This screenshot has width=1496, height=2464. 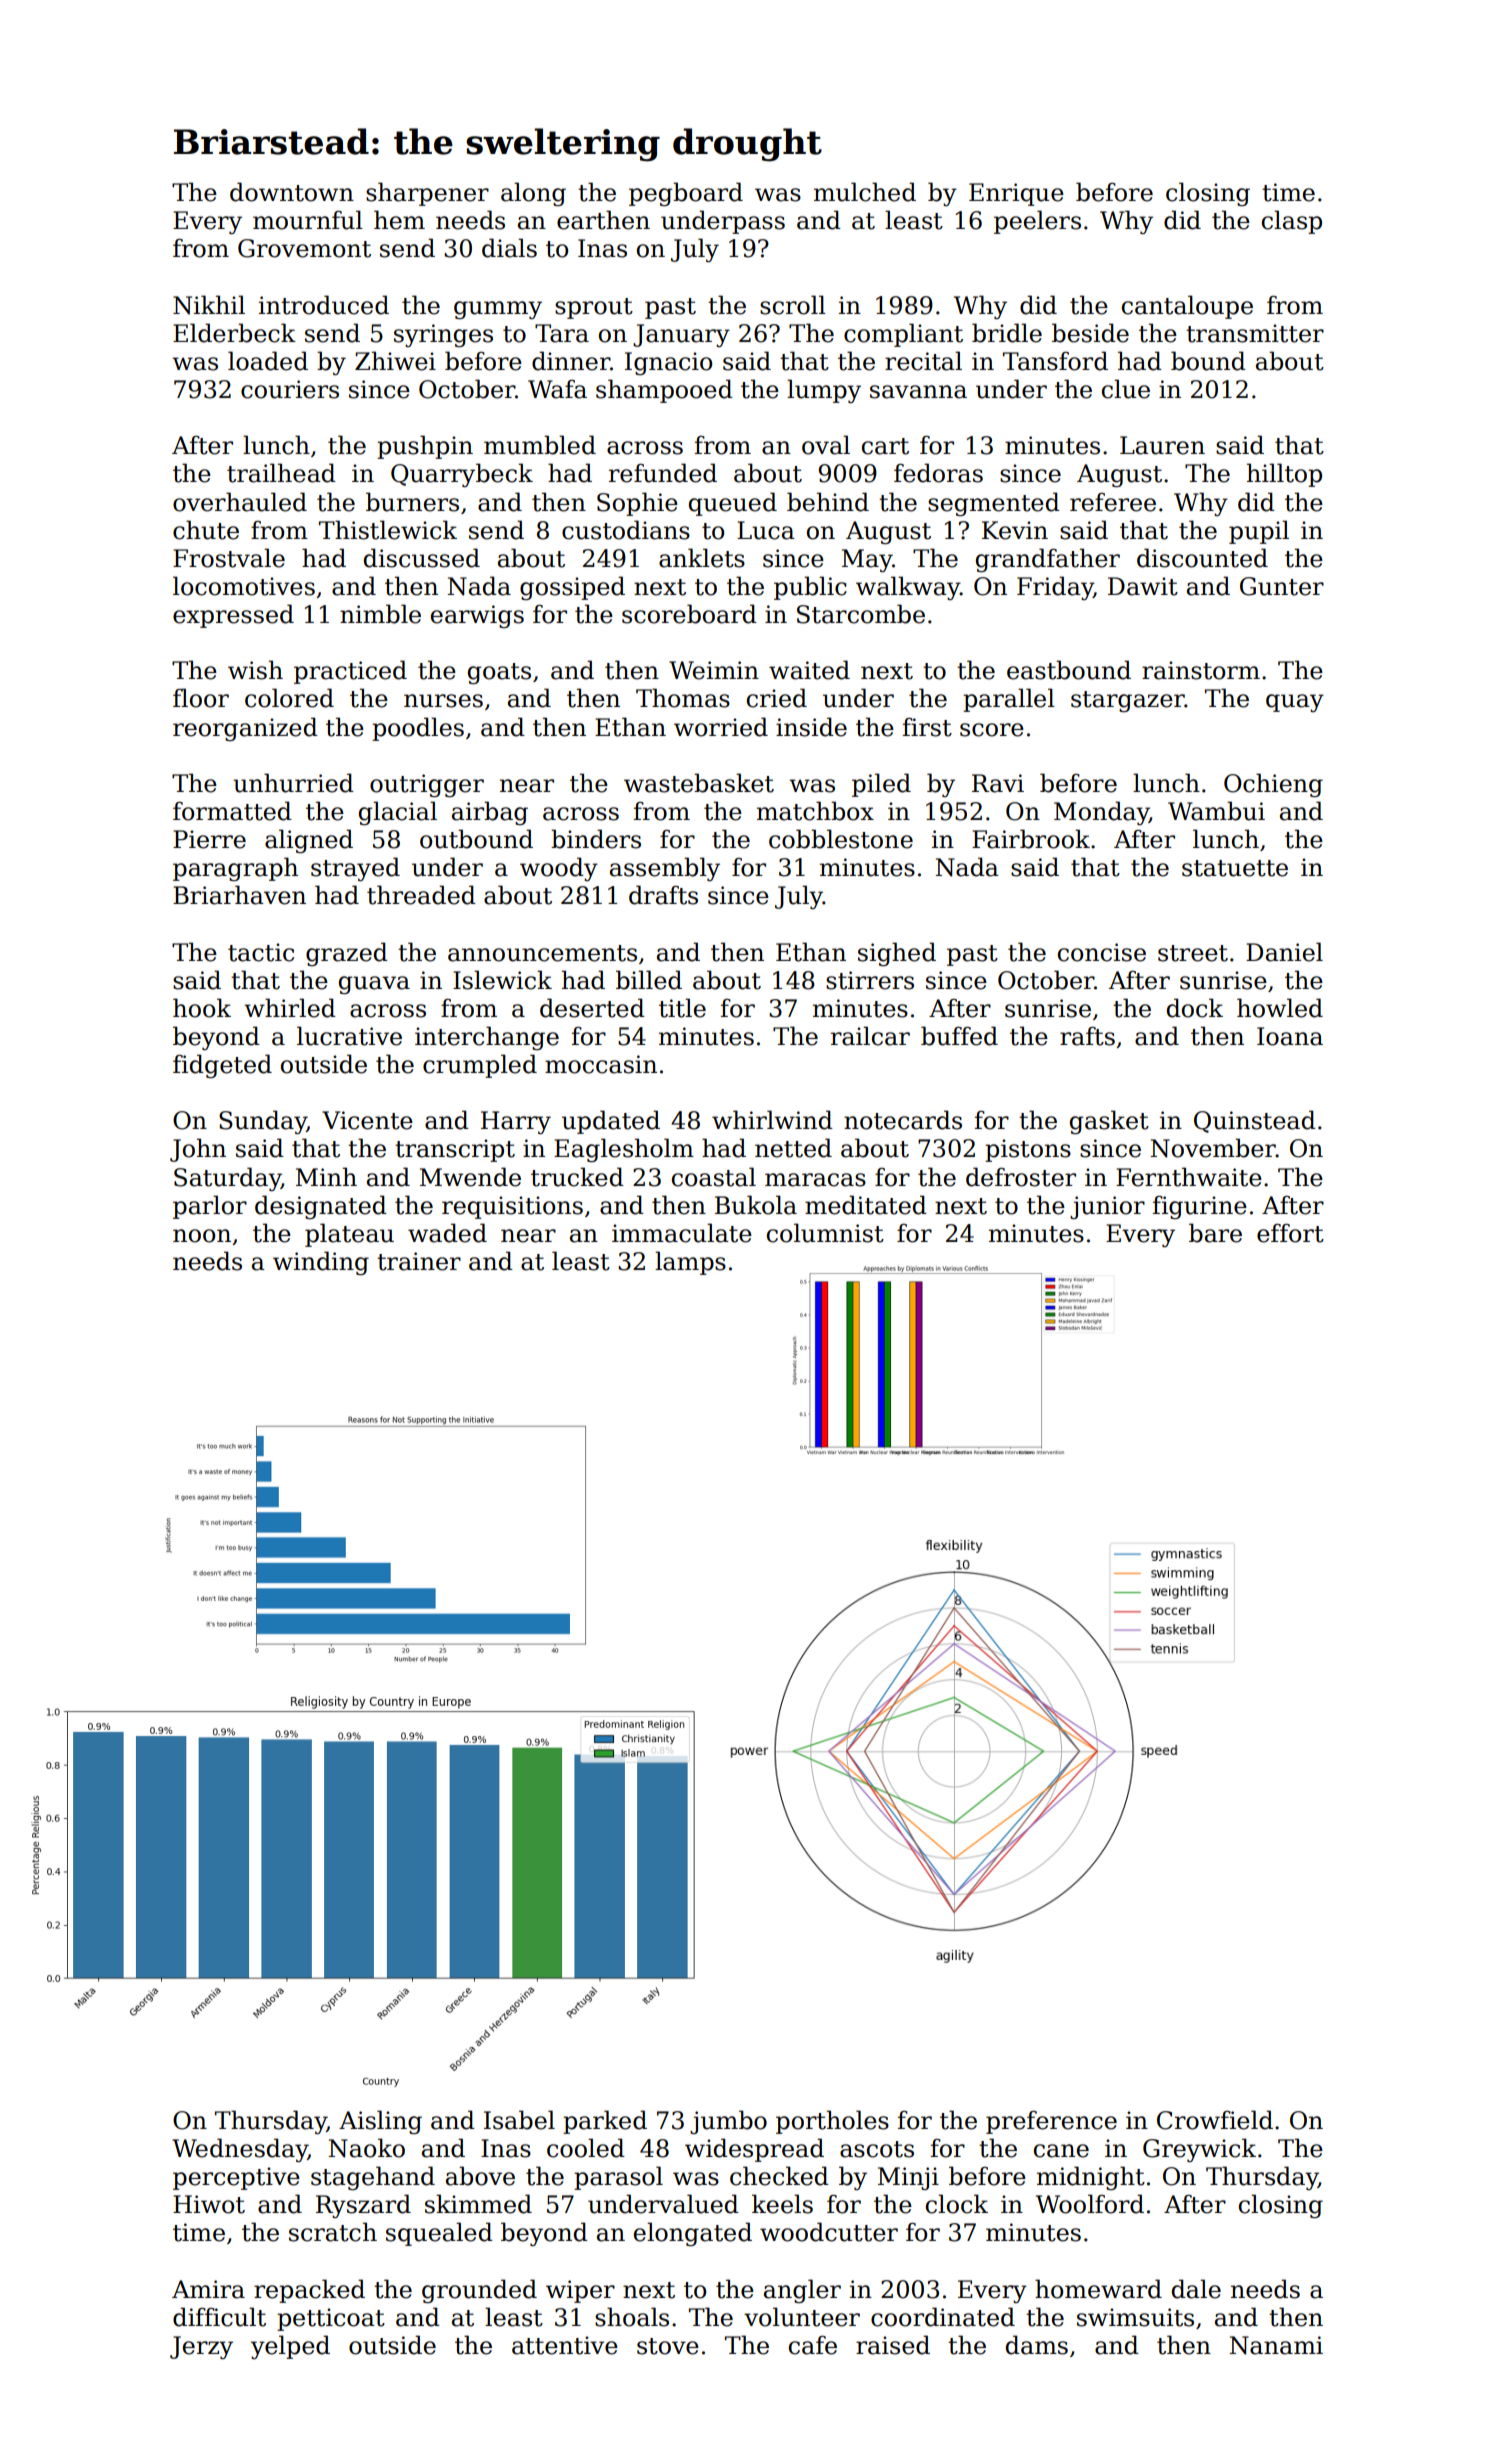 What do you see at coordinates (1102, 952) in the screenshot?
I see `concise` at bounding box center [1102, 952].
